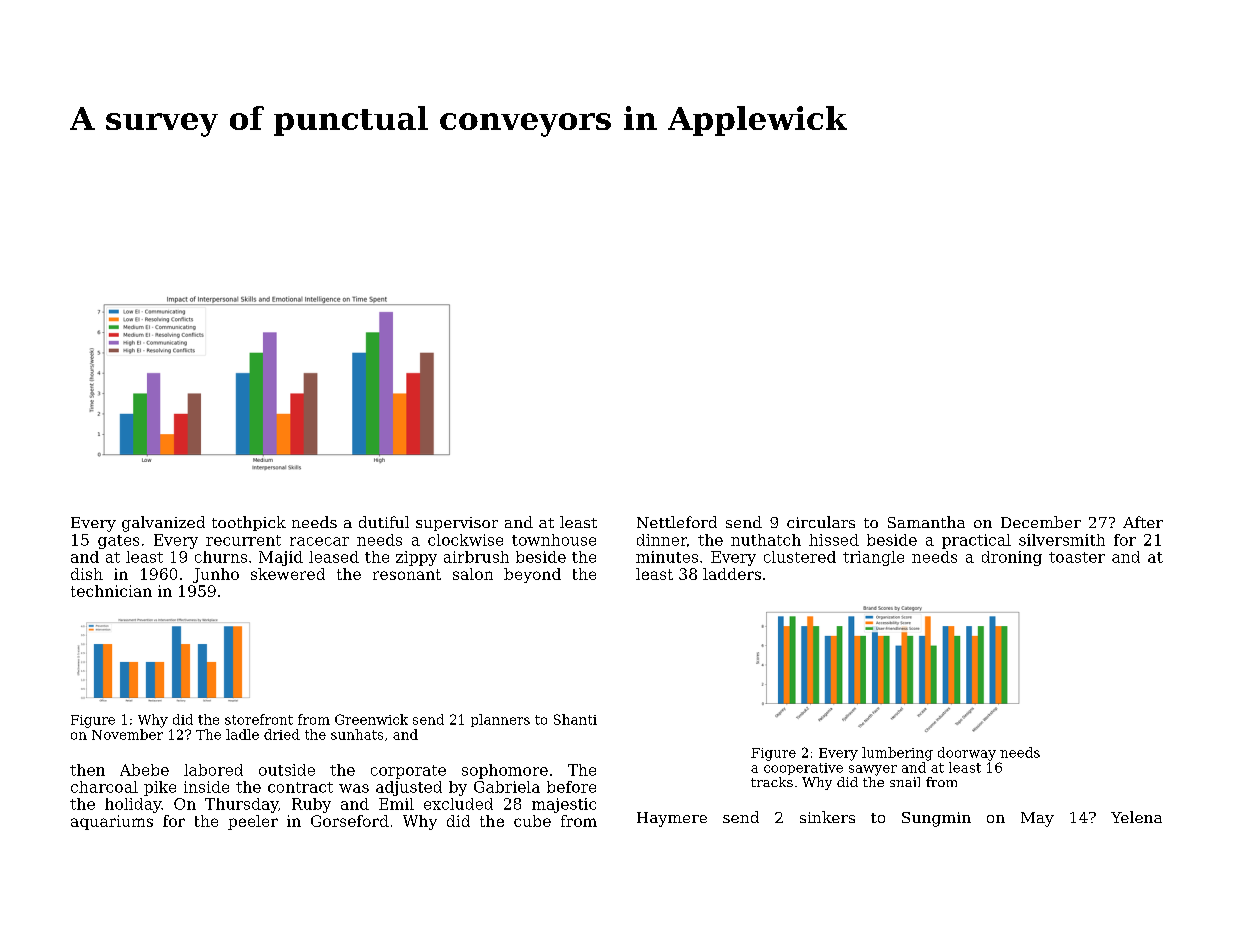 The width and height of the document is (1233, 952). What do you see at coordinates (457, 524) in the document?
I see `supervisor` at bounding box center [457, 524].
